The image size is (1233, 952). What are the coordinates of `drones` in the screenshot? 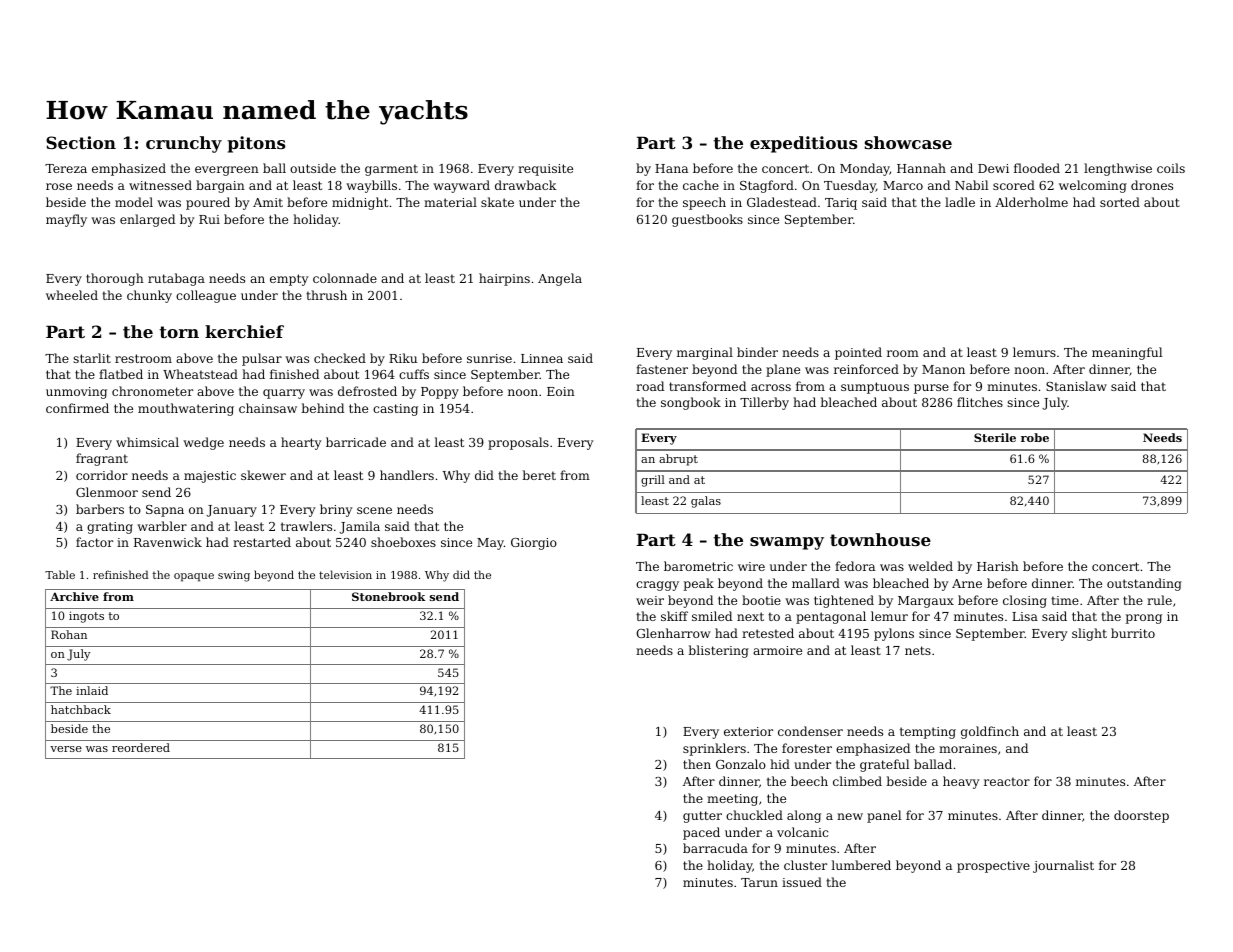 It's located at (1152, 185).
